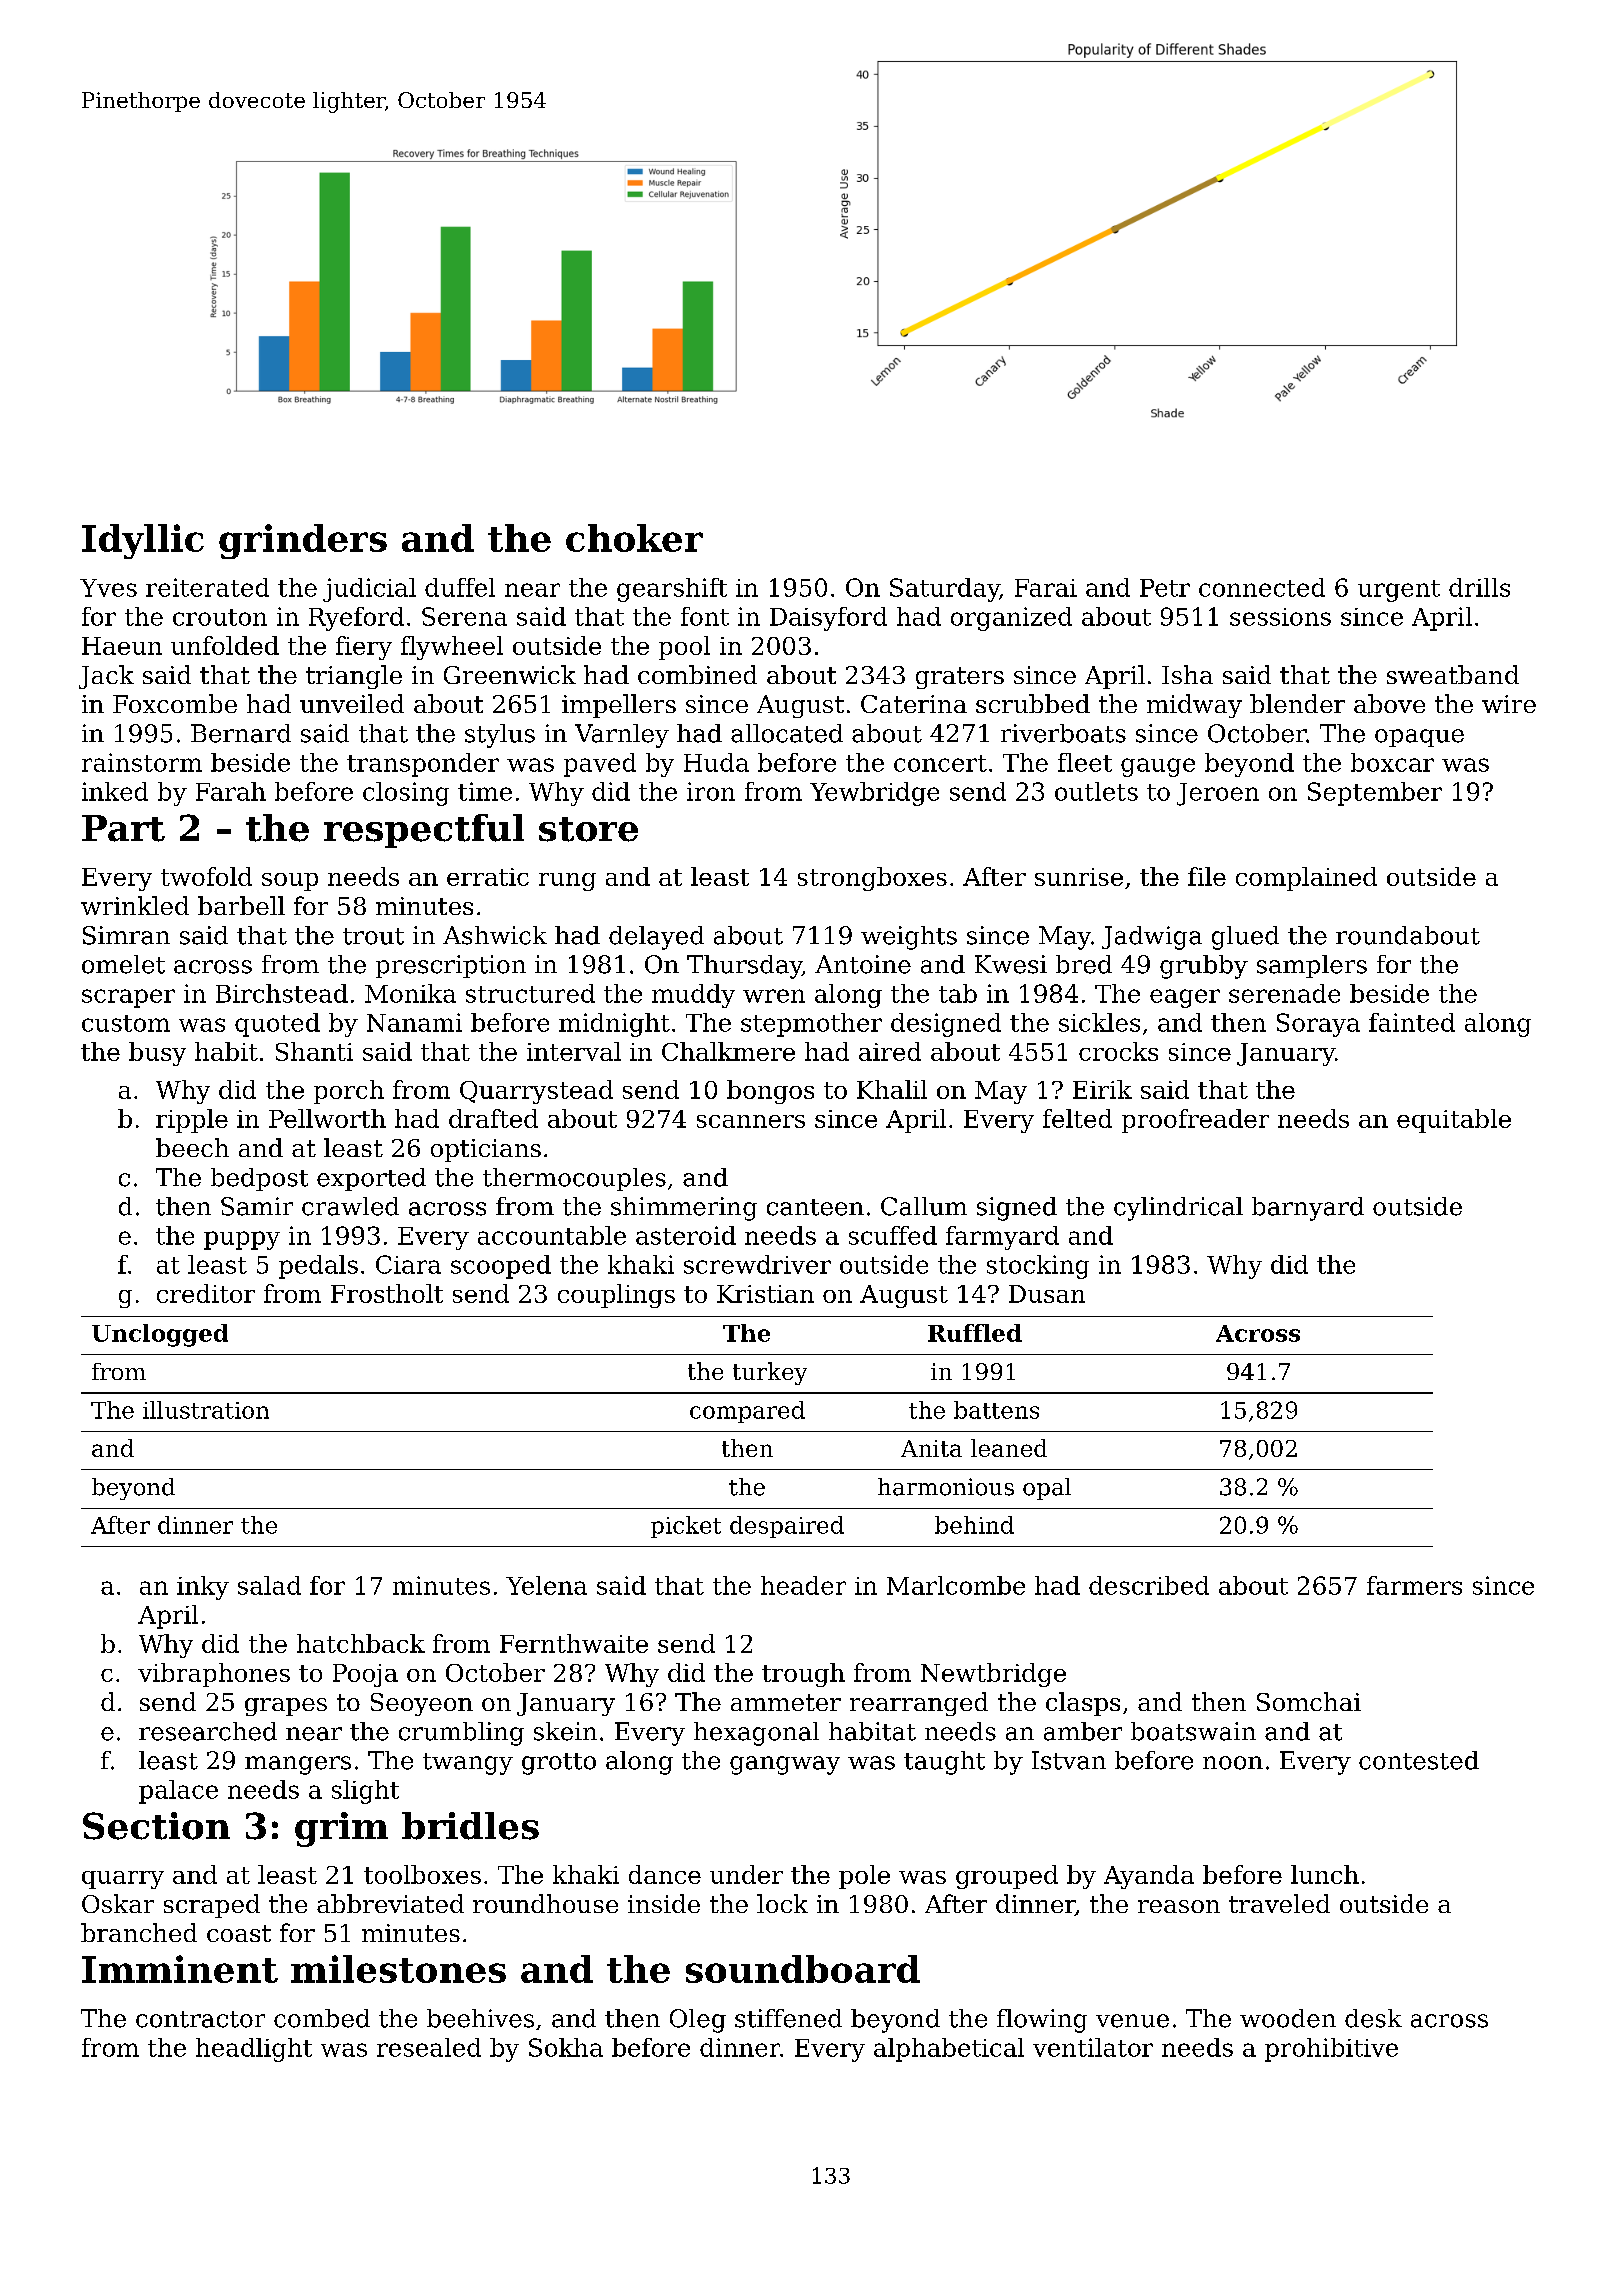 This screenshot has height=2292, width=1620. Describe the element at coordinates (1479, 587) in the screenshot. I see `drills` at that location.
